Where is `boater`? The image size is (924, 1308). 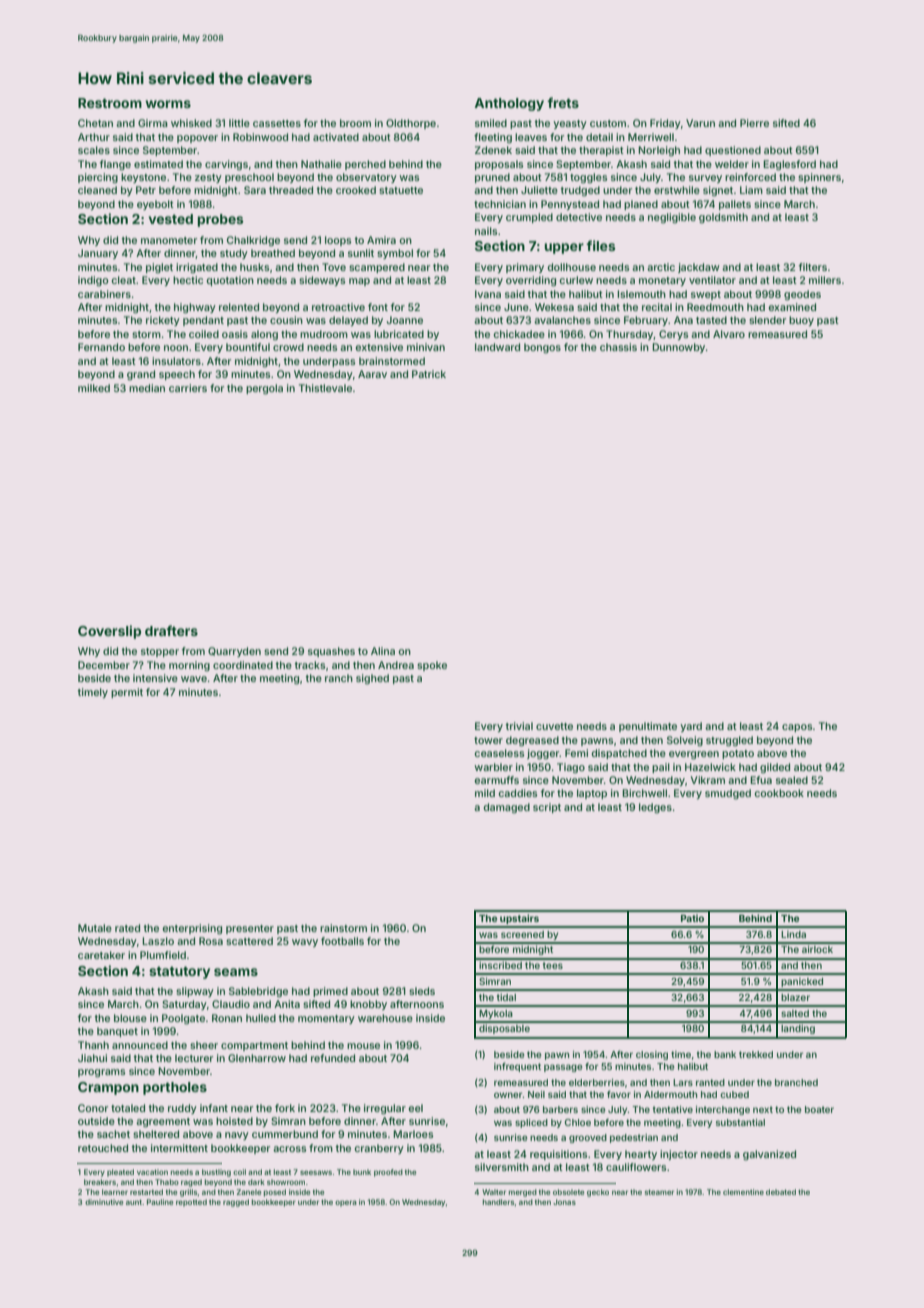
boater is located at coordinates (819, 1109).
